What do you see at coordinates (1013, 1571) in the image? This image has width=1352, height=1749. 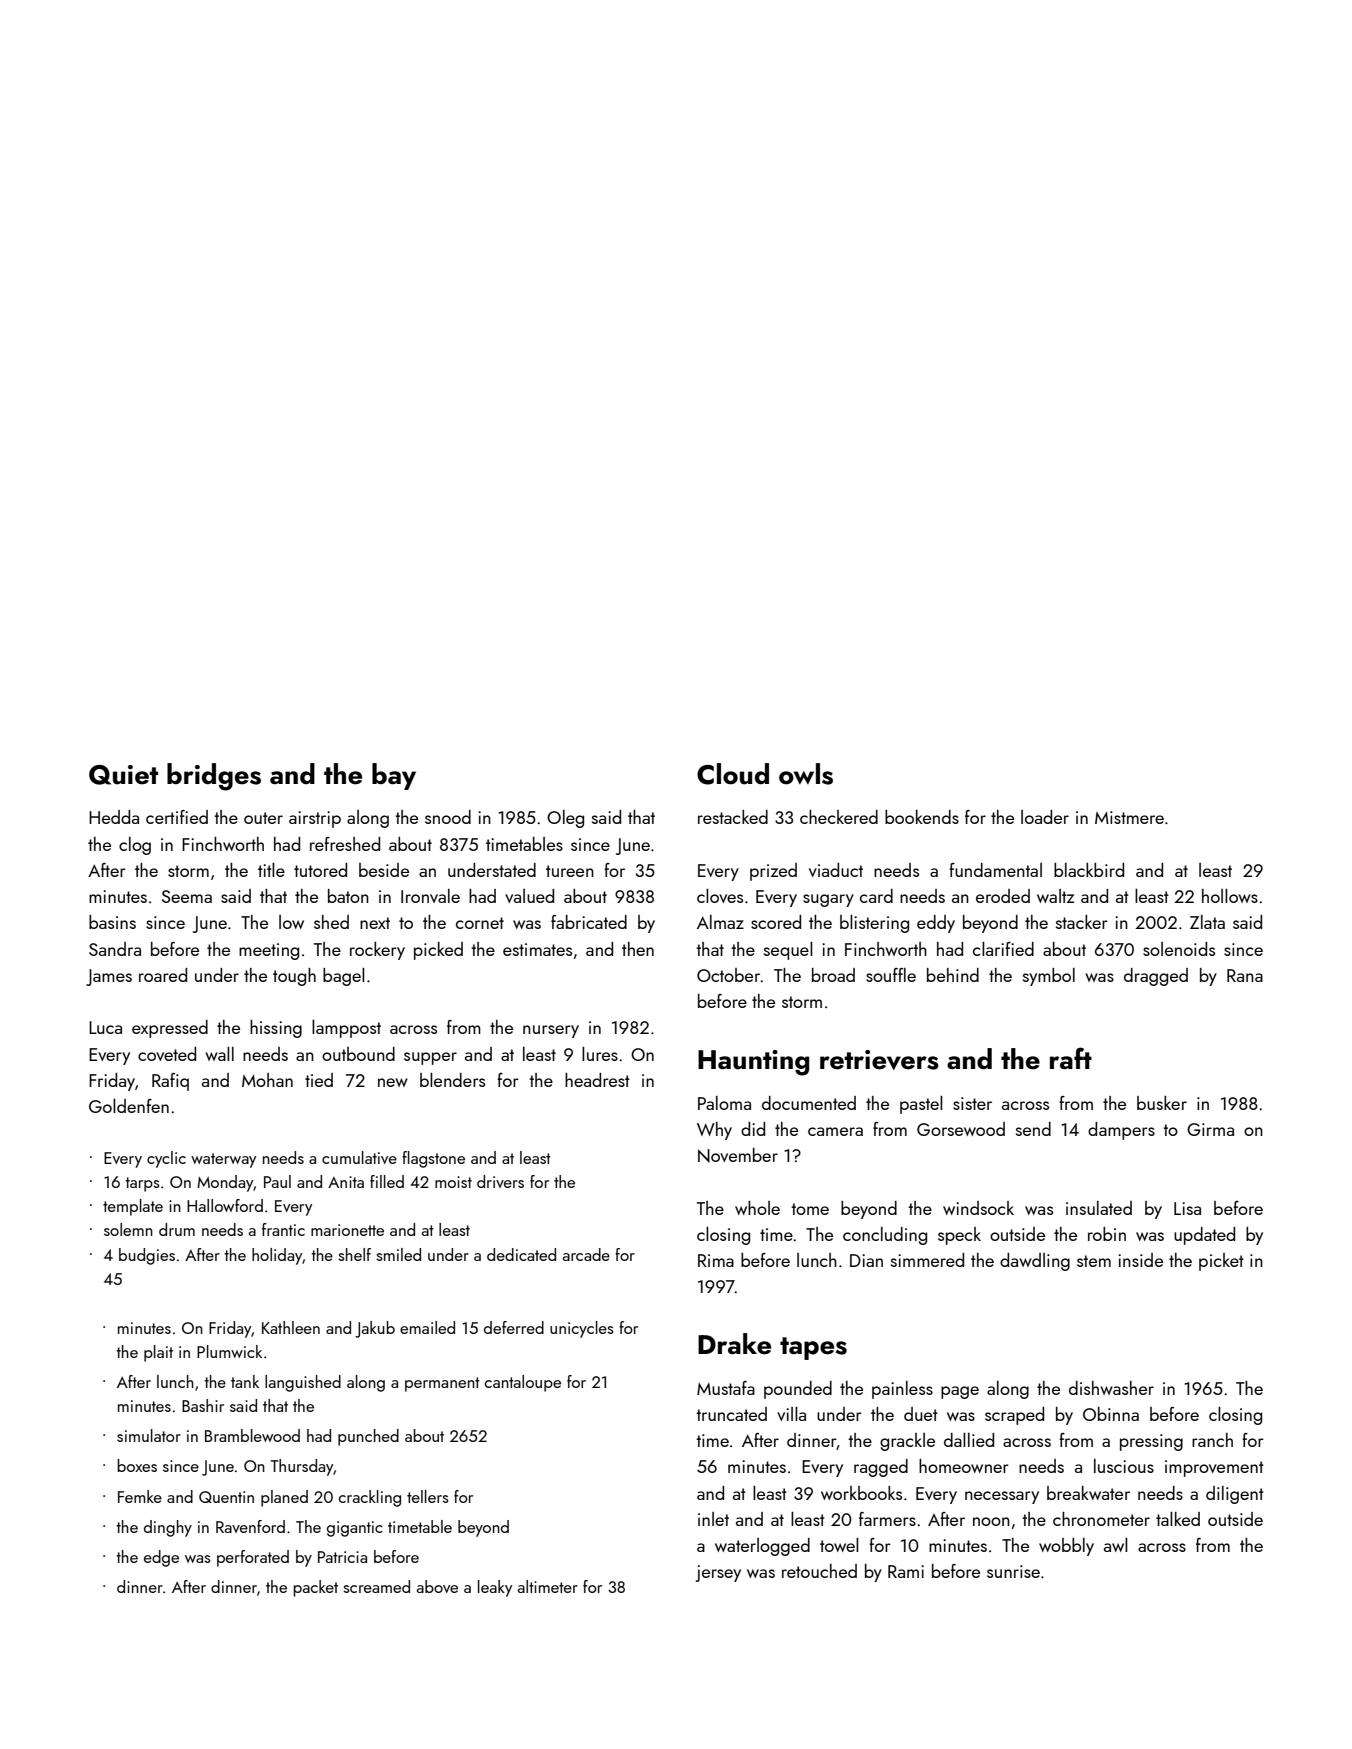 I see `sunrise` at bounding box center [1013, 1571].
